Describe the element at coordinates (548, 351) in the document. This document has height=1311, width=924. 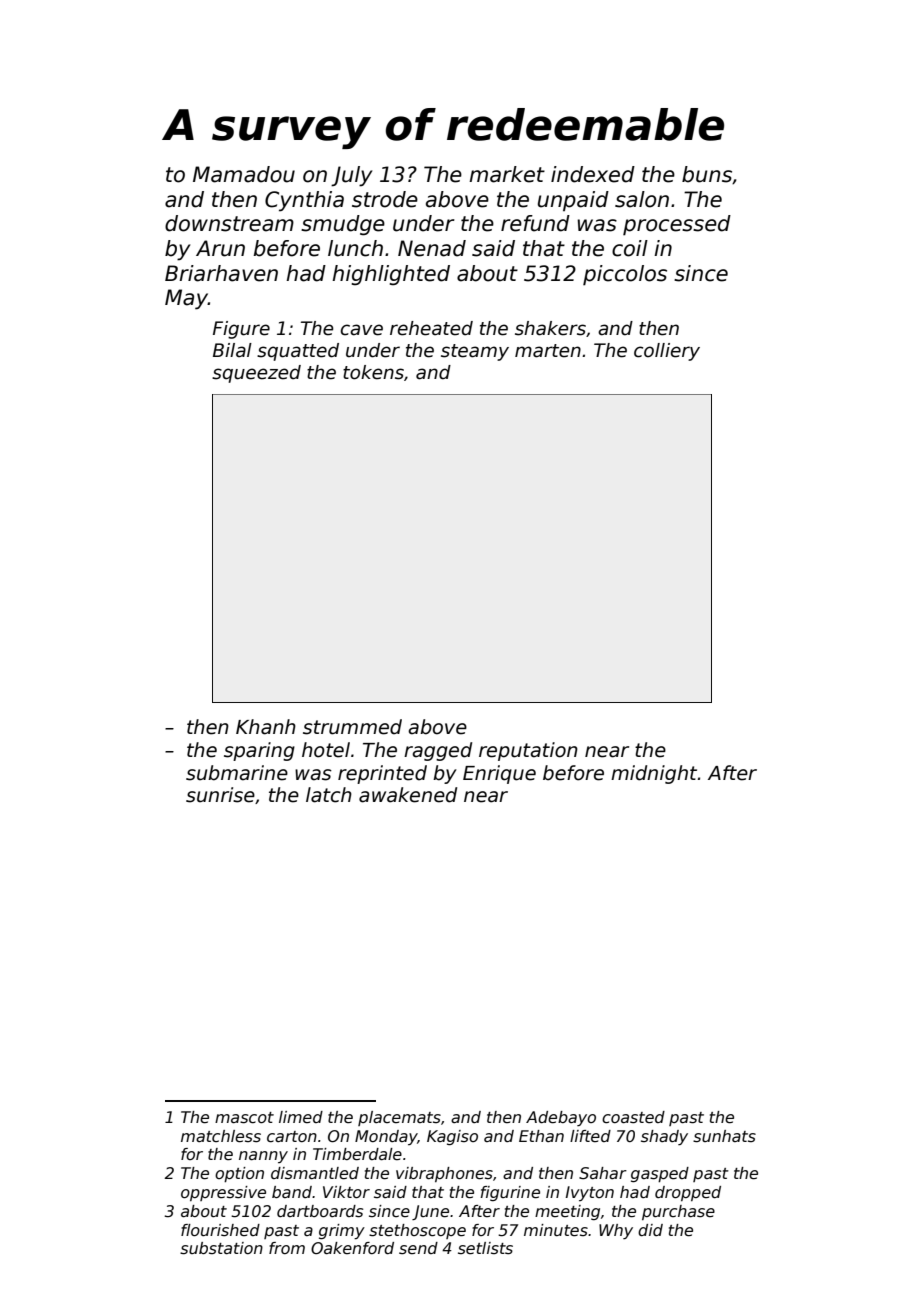
I see `marten` at that location.
